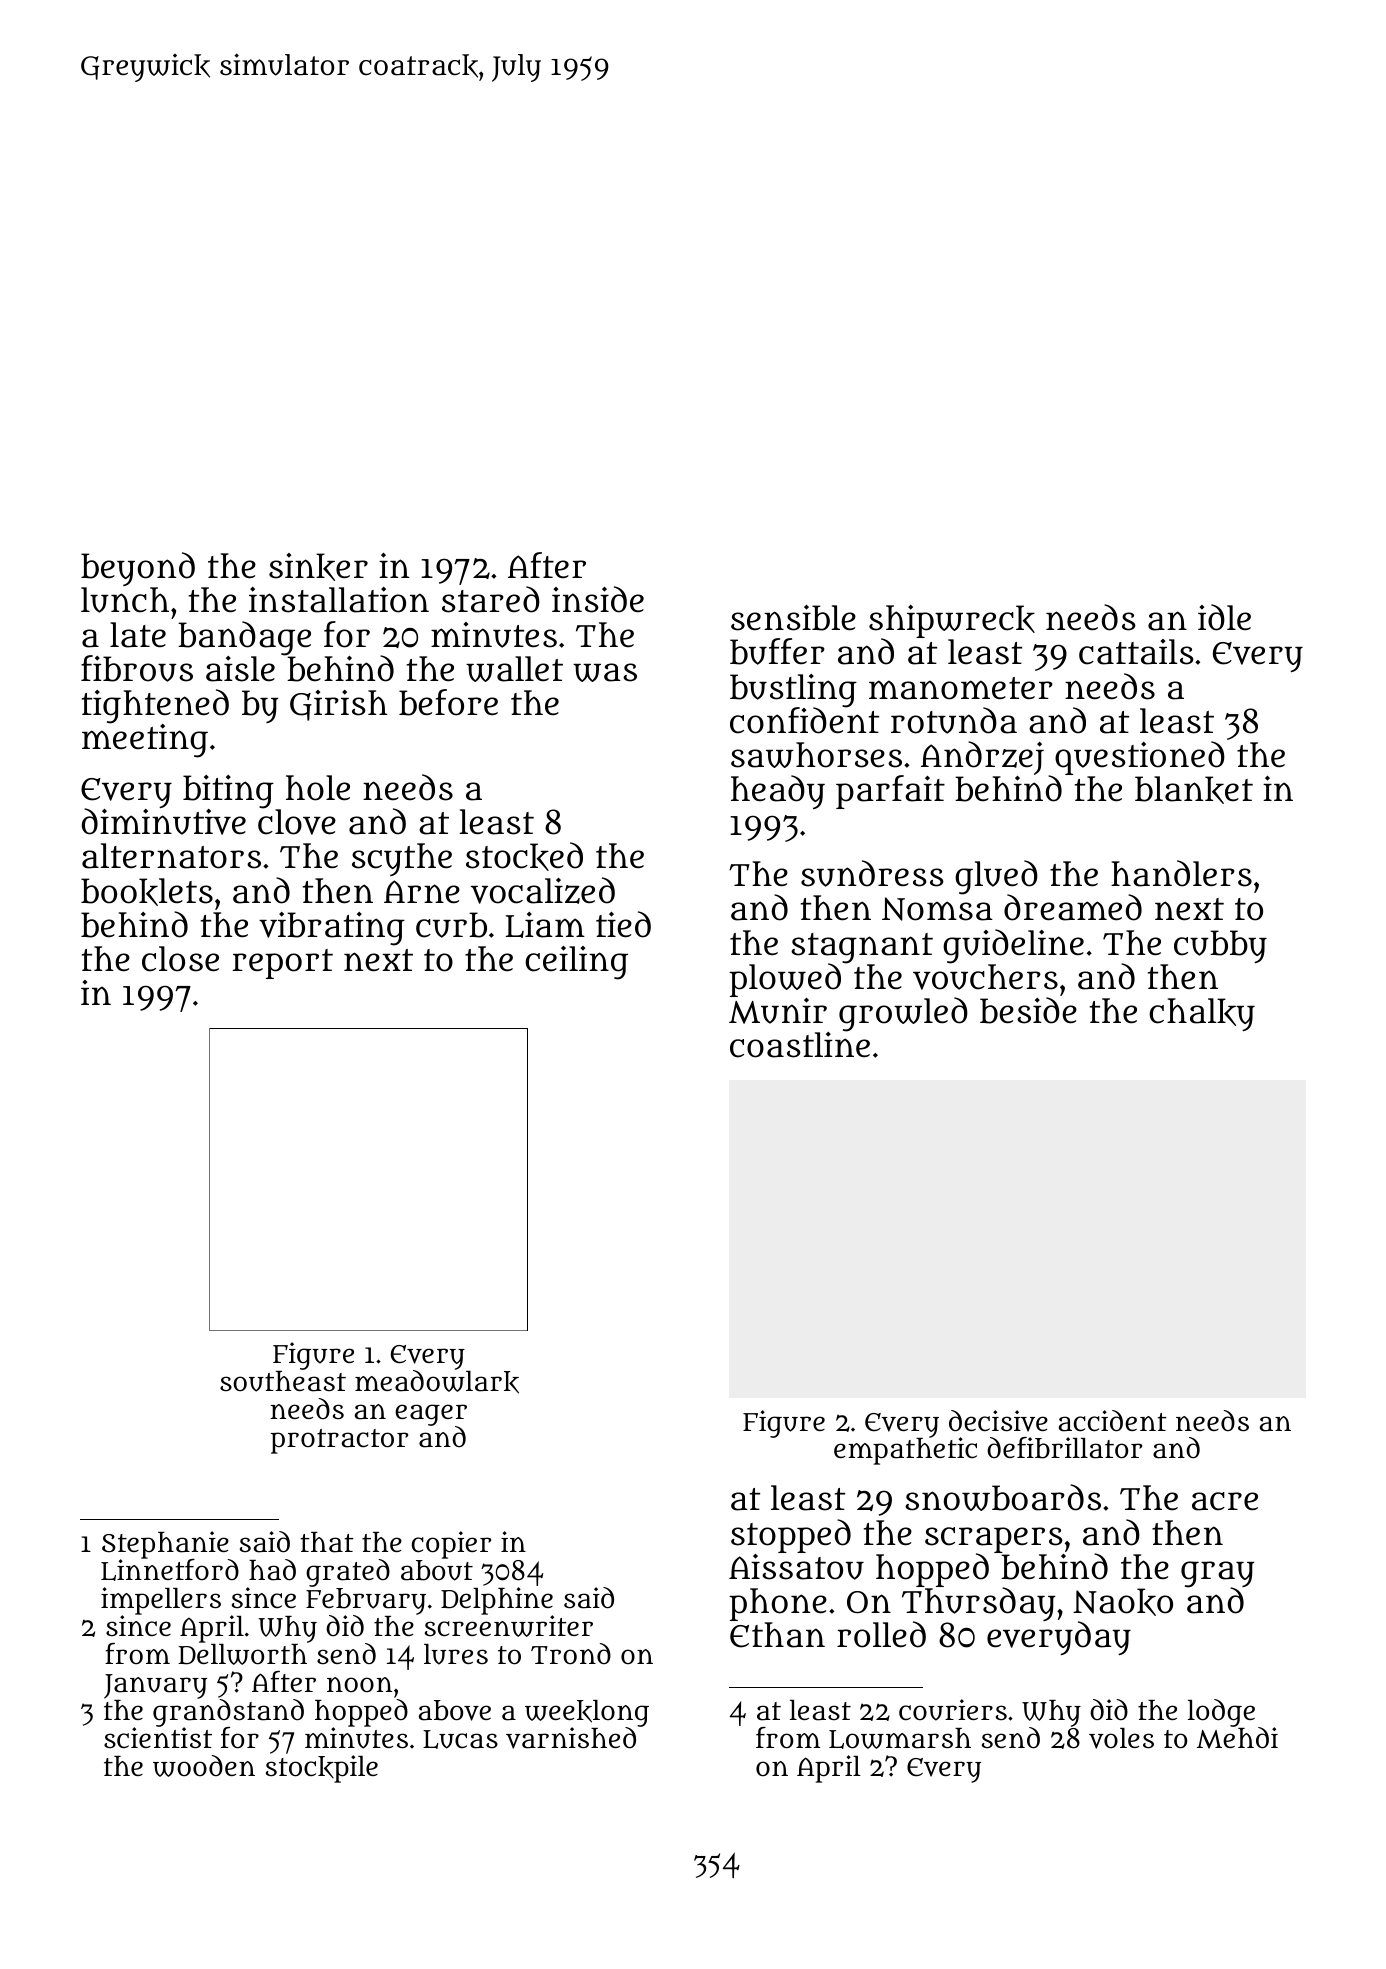 This document has width=1386, height=1969. I want to click on fibrous, so click(137, 668).
